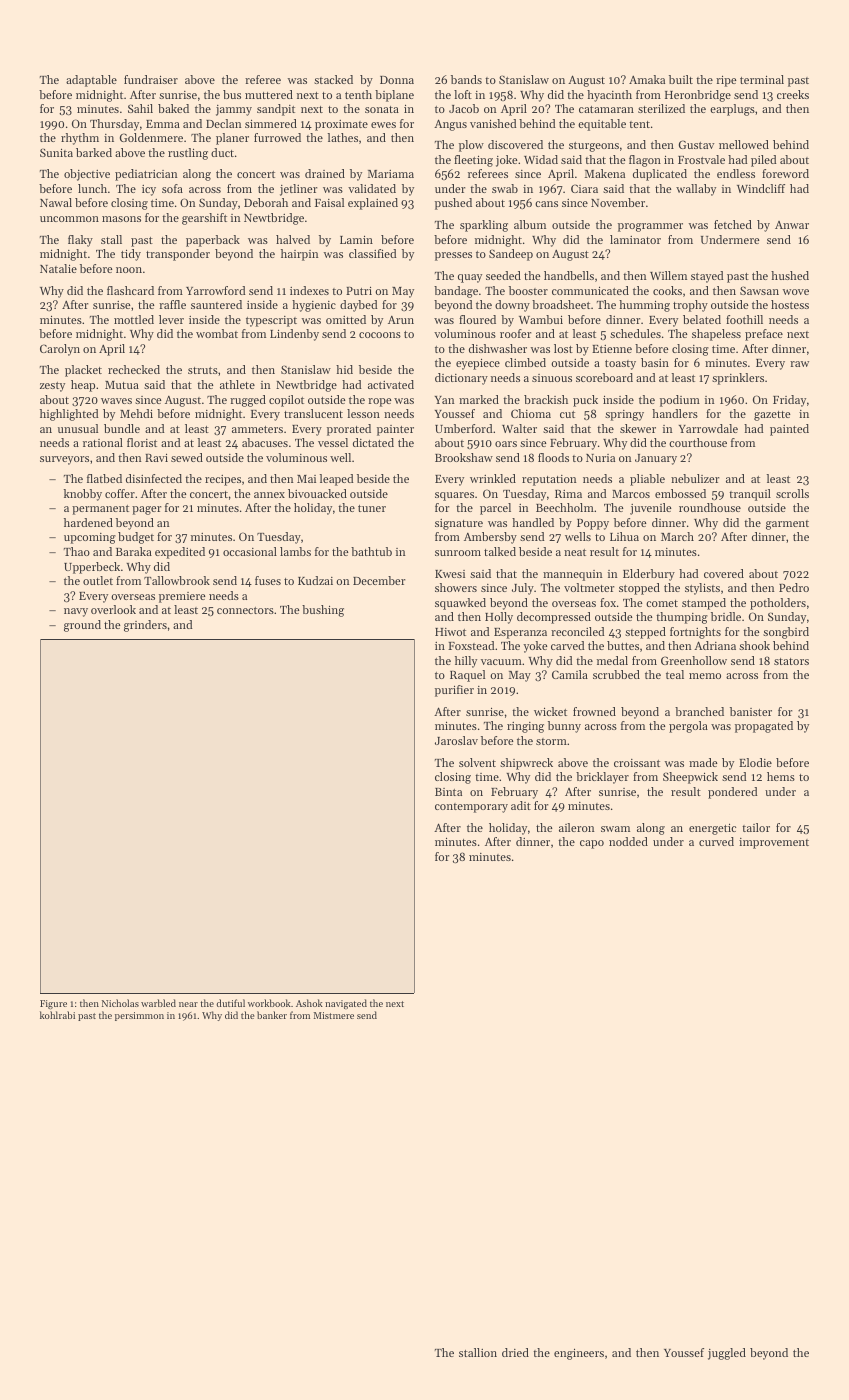  Describe the element at coordinates (794, 587) in the screenshot. I see `Pedro` at that location.
